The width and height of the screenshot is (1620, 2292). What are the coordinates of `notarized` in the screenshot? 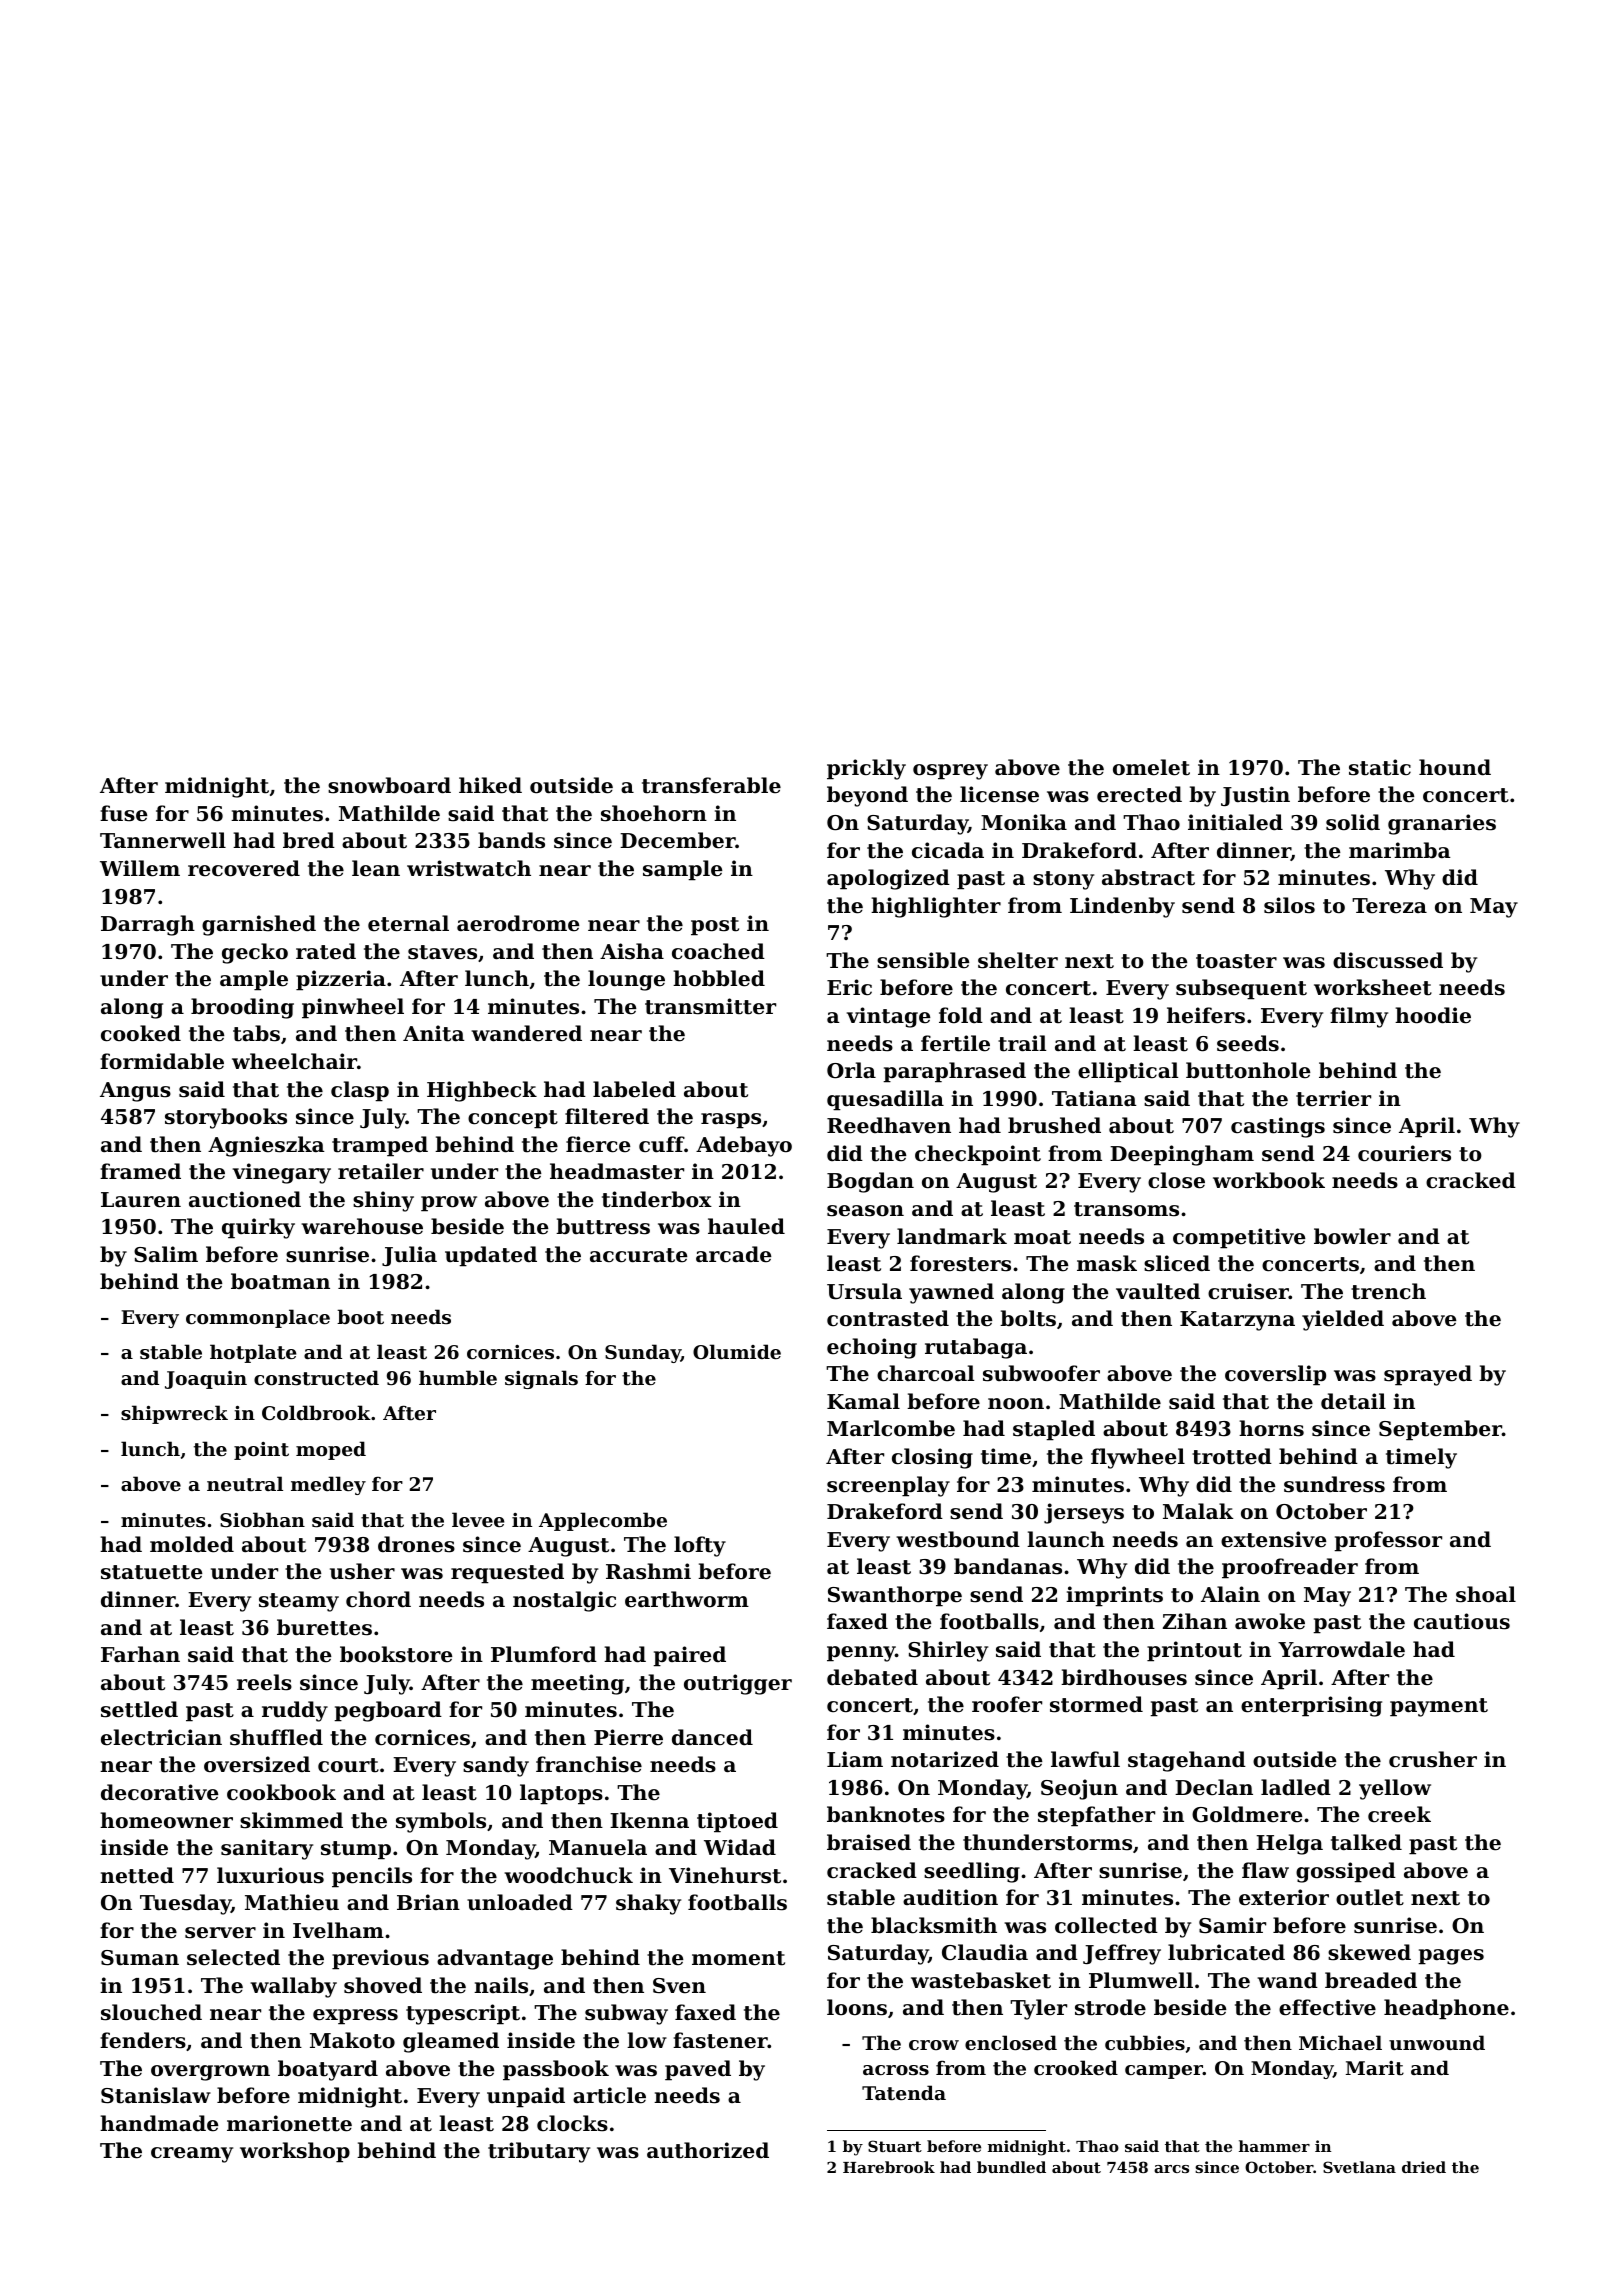 It's located at (945, 1759).
